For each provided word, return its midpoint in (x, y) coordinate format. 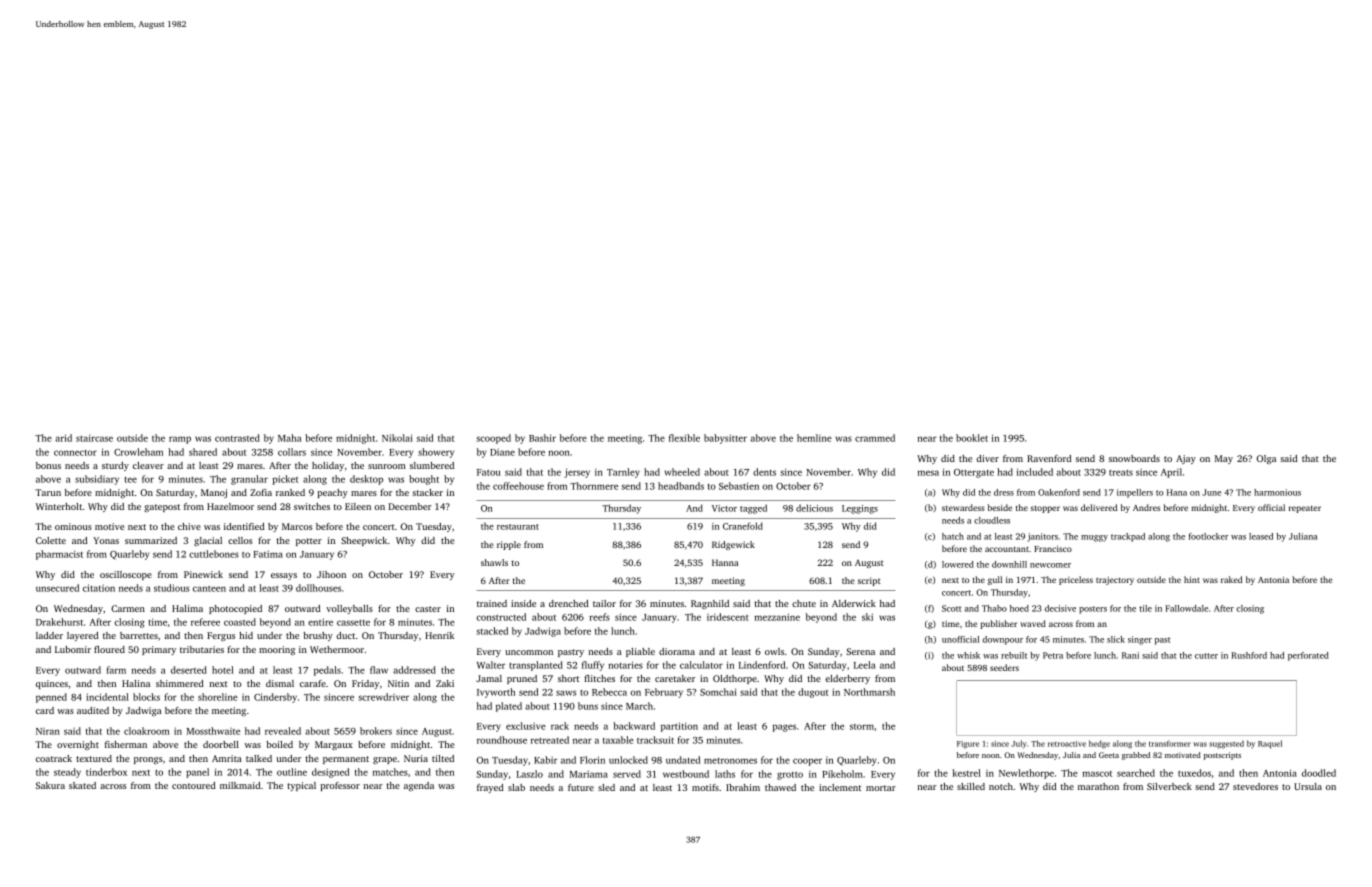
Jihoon (331, 574)
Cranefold (743, 526)
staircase (94, 438)
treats (1121, 473)
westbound (686, 774)
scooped (493, 439)
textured (94, 758)
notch (1001, 786)
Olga (1266, 459)
